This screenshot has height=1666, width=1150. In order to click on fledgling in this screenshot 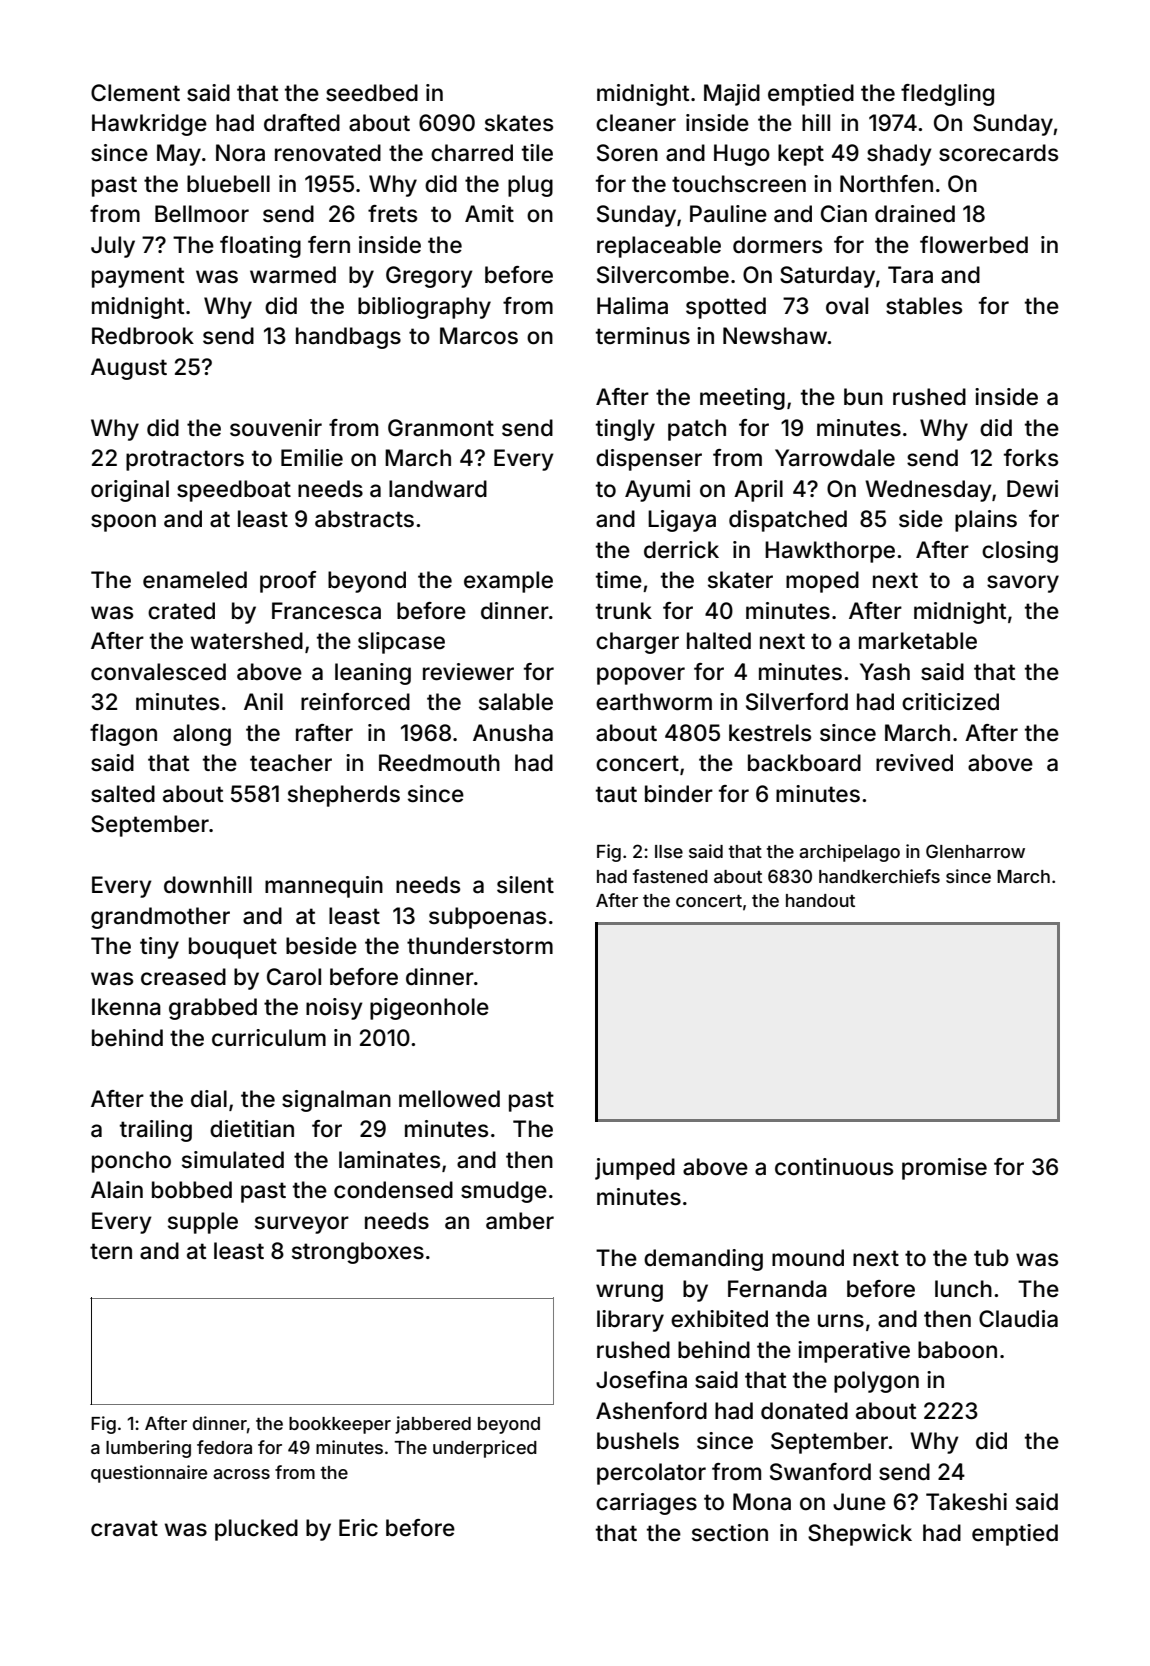, I will do `click(947, 95)`.
